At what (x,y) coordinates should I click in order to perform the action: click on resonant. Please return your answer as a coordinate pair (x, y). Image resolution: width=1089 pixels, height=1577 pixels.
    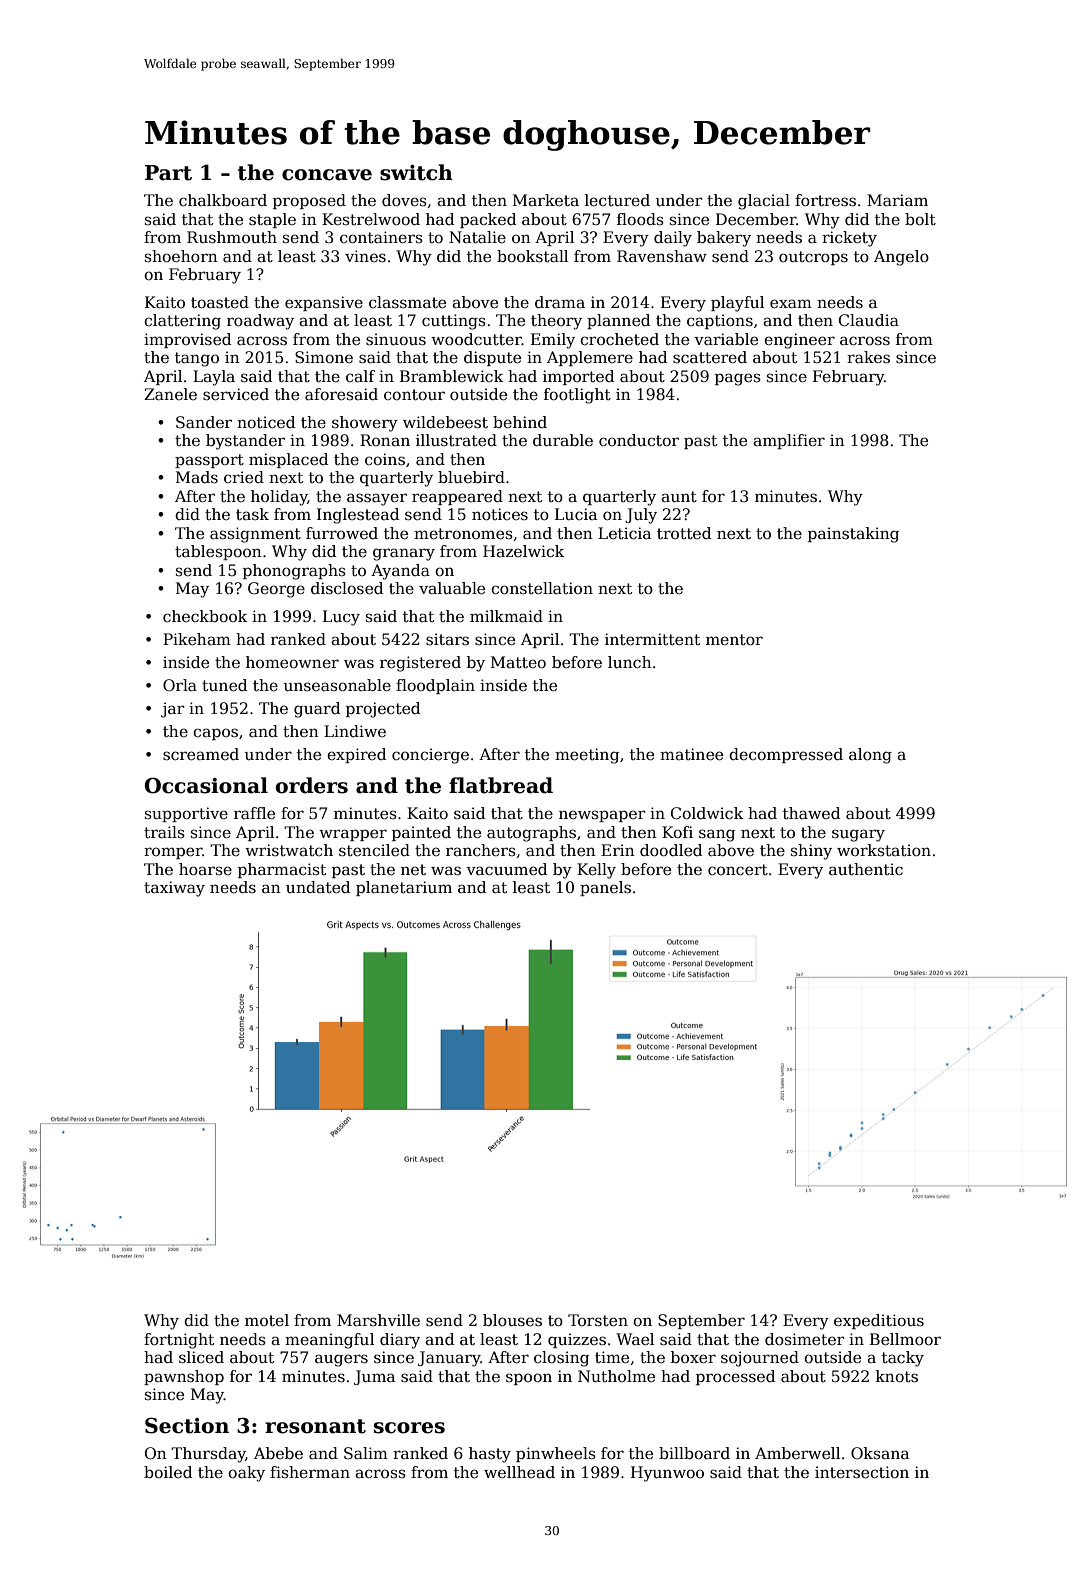
    Looking at the image, I should click on (315, 1426).
